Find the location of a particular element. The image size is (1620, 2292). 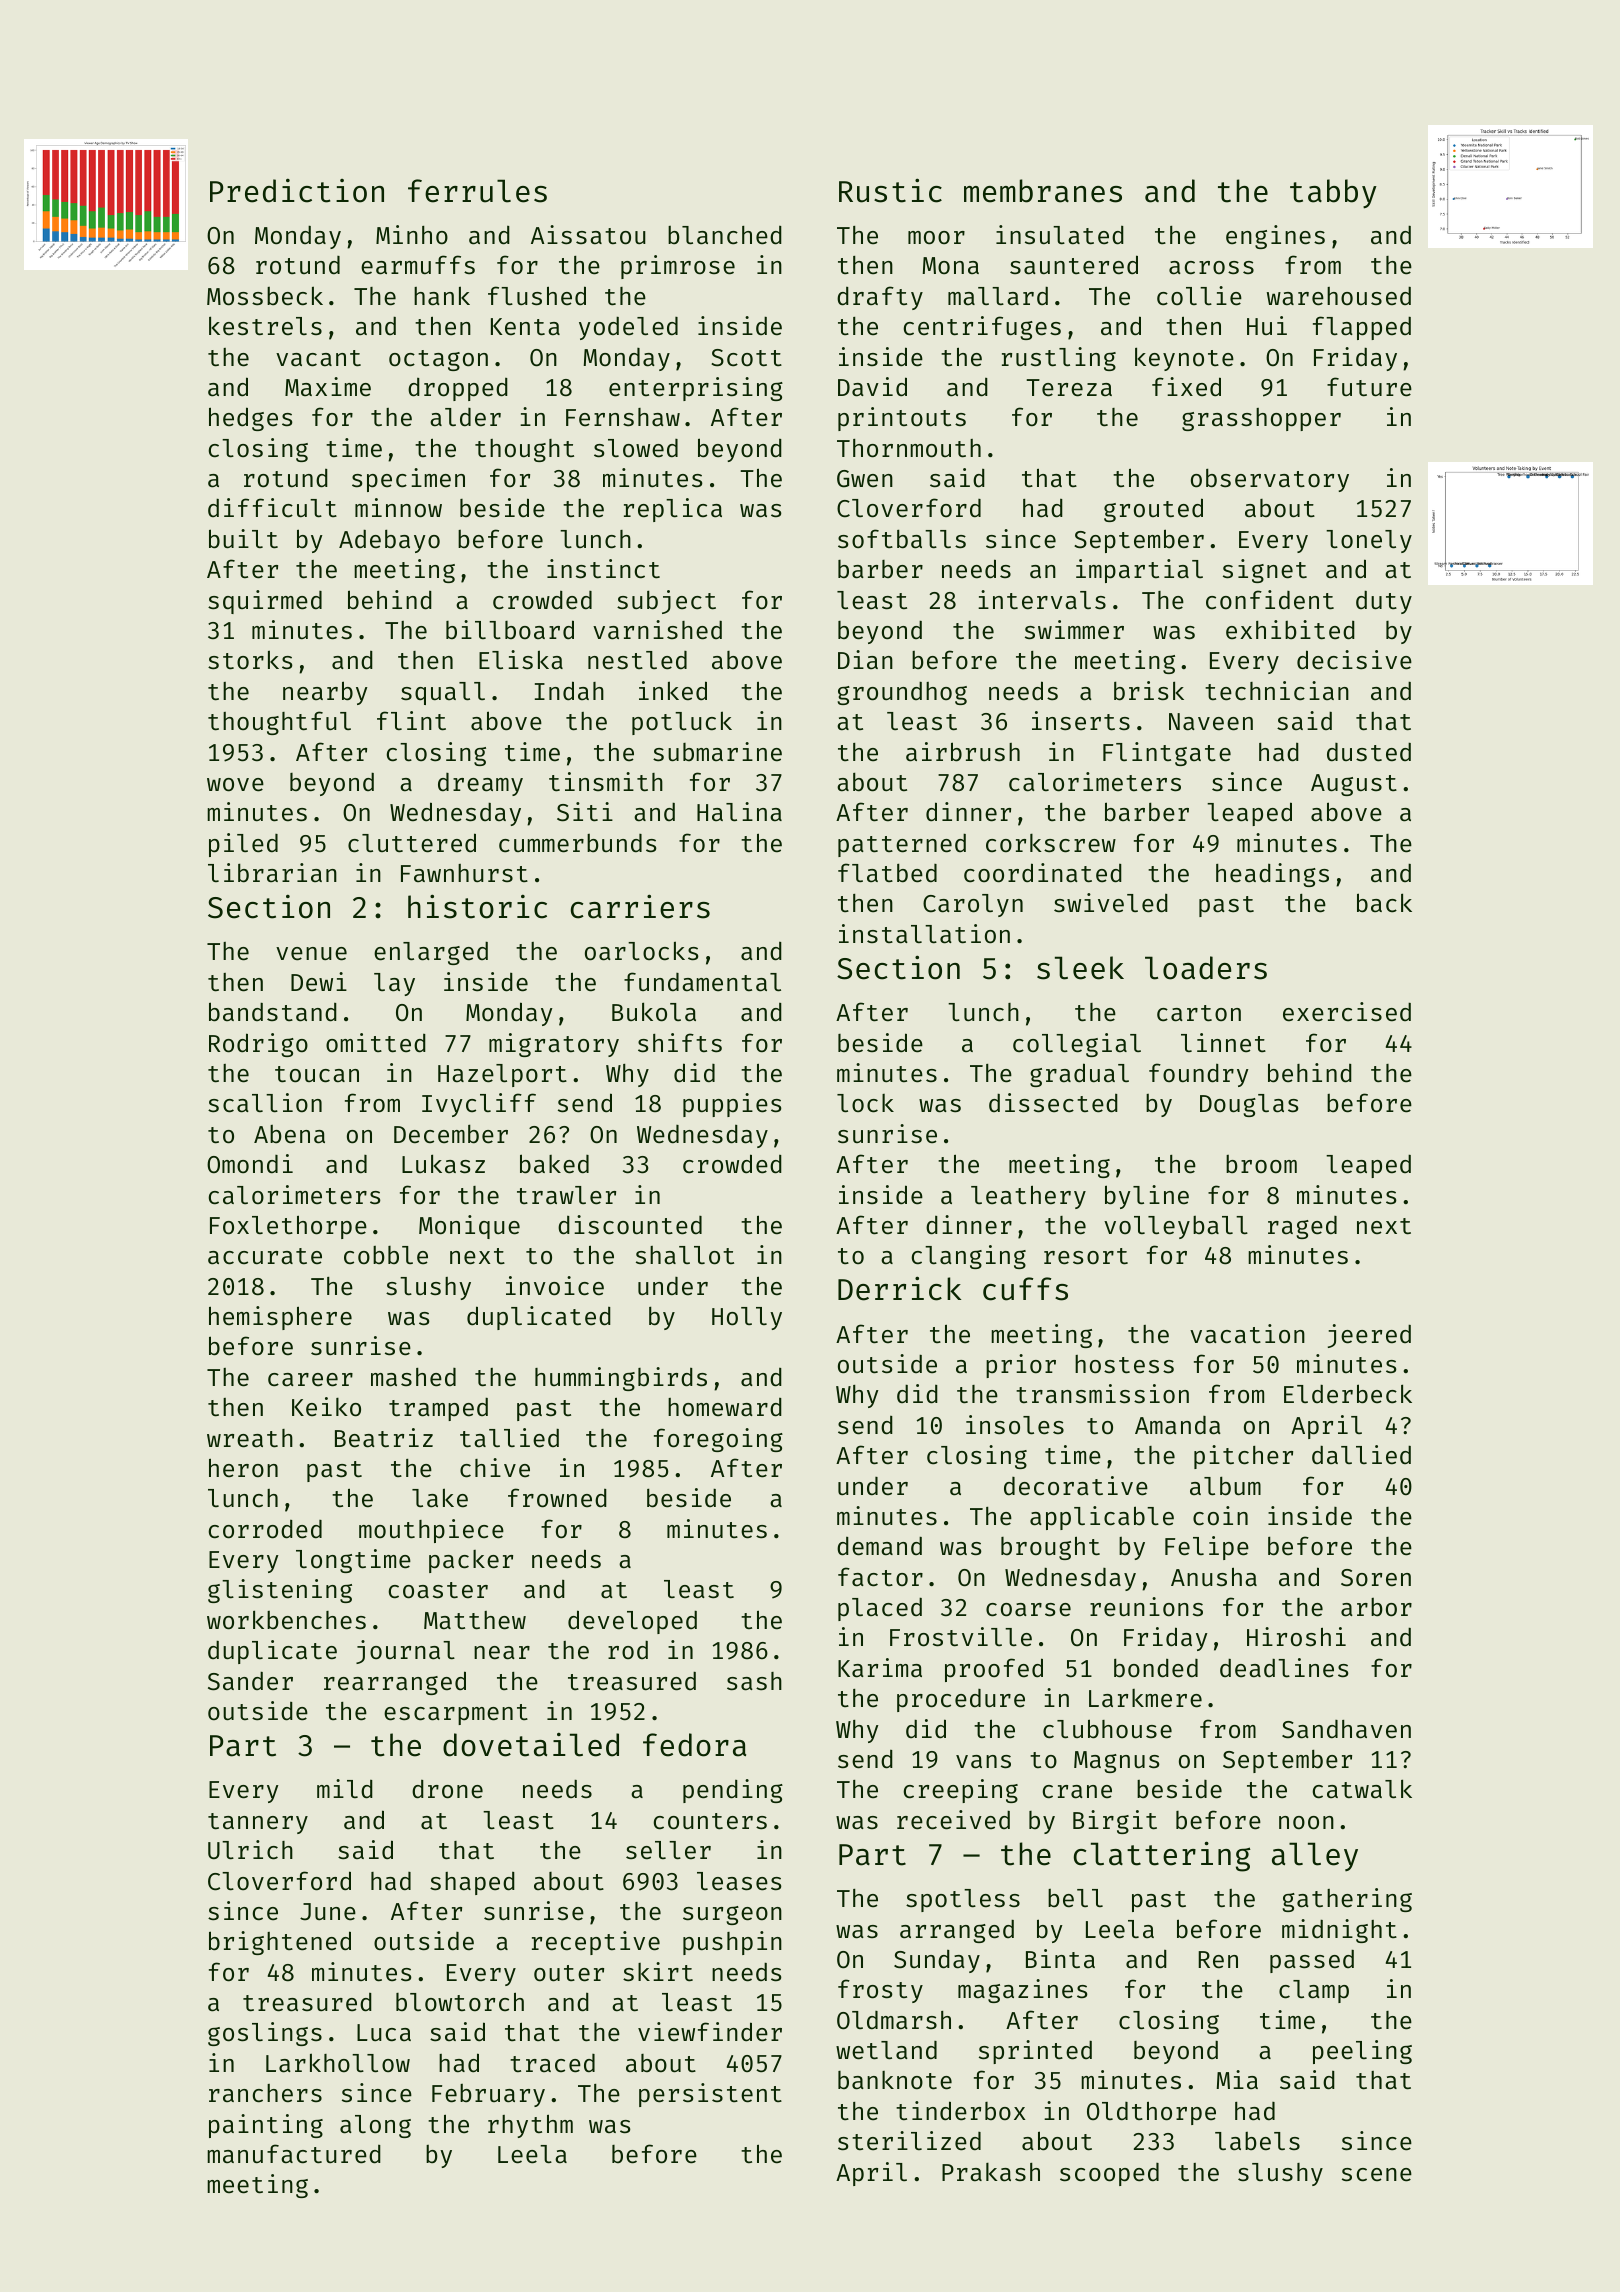

tabby is located at coordinates (1333, 194).
